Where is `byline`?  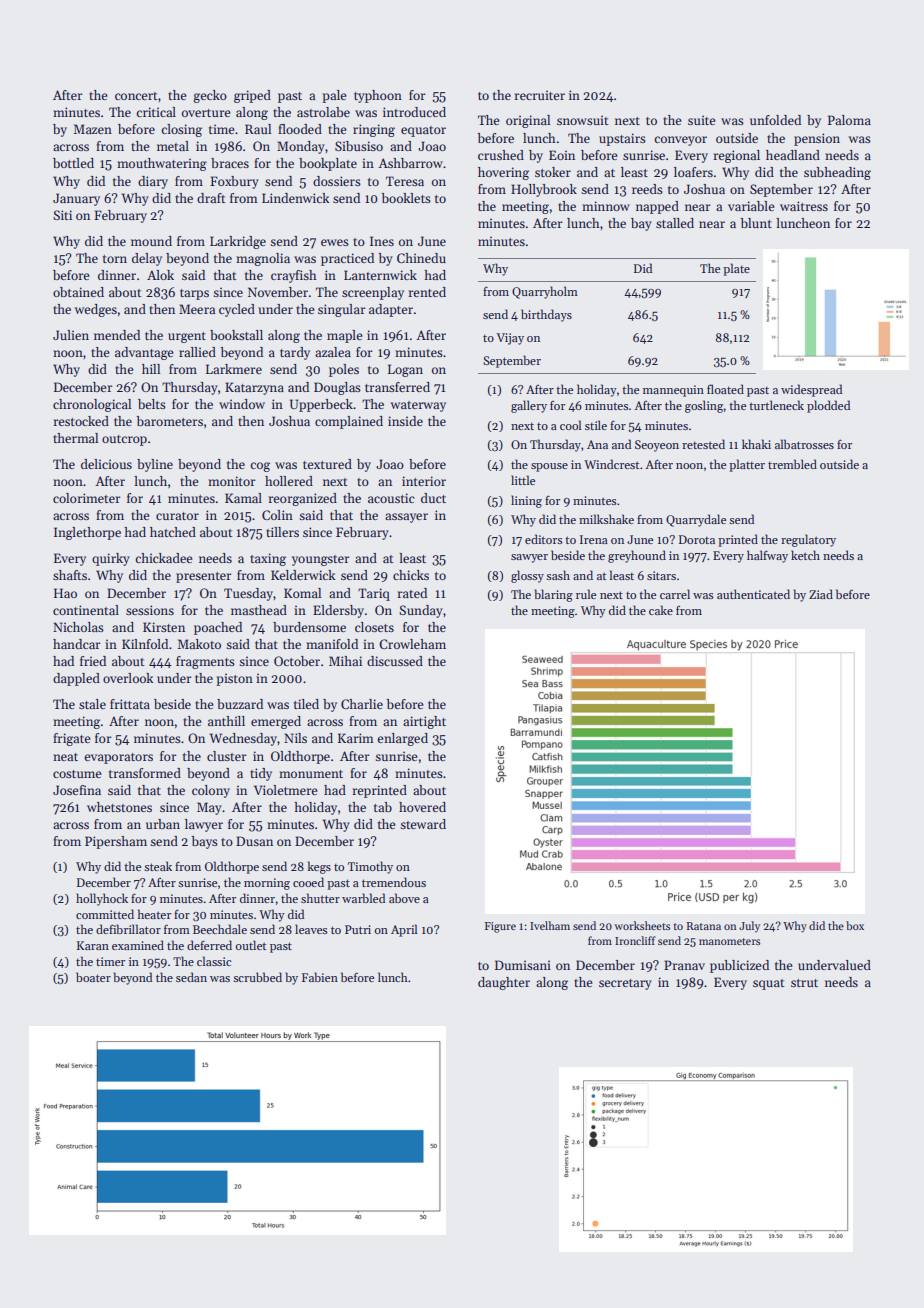 byline is located at coordinates (155, 465).
